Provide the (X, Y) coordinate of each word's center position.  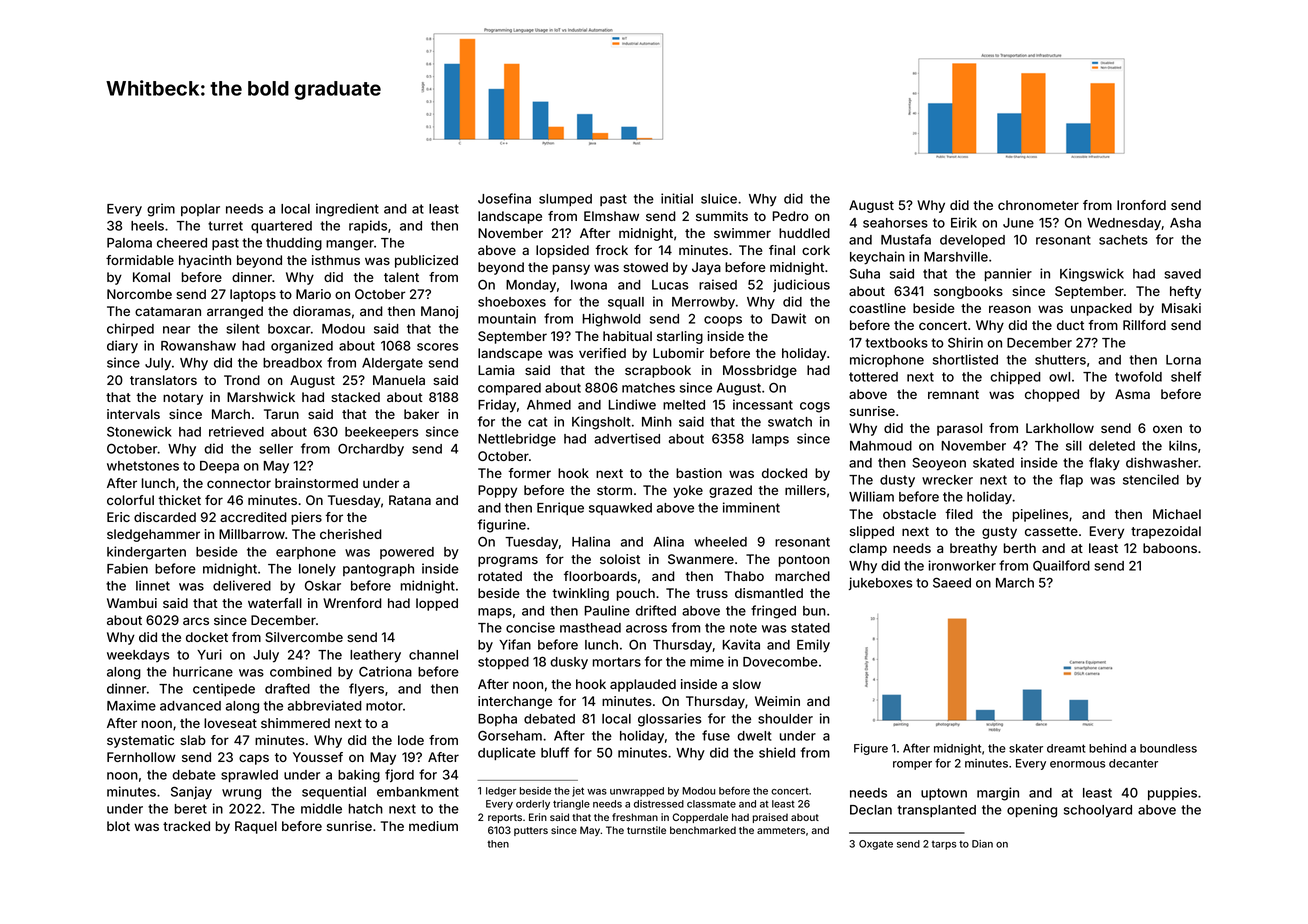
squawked (620, 509)
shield (777, 752)
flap (1071, 480)
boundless (1168, 748)
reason (1010, 309)
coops (723, 321)
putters (531, 831)
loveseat (230, 723)
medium (433, 826)
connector (239, 483)
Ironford (1141, 205)
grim (161, 210)
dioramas (322, 311)
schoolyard (1098, 811)
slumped (565, 200)
